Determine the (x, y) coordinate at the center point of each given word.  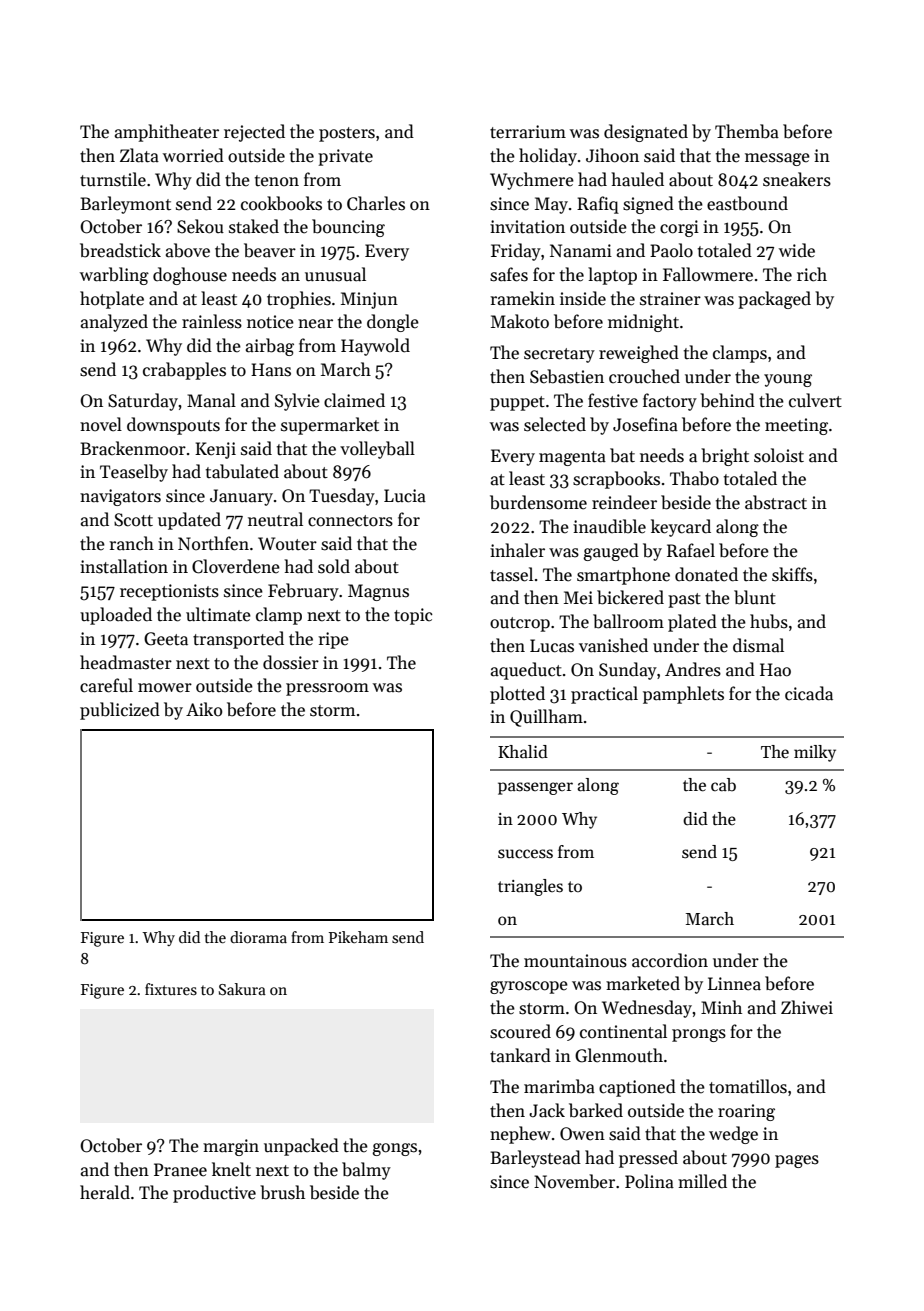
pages (797, 1161)
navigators (120, 497)
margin (231, 1147)
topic (413, 616)
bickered (630, 597)
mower (165, 688)
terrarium (528, 132)
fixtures (171, 989)
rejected (254, 133)
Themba (747, 131)
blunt (755, 597)
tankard (520, 1055)
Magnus (378, 592)
